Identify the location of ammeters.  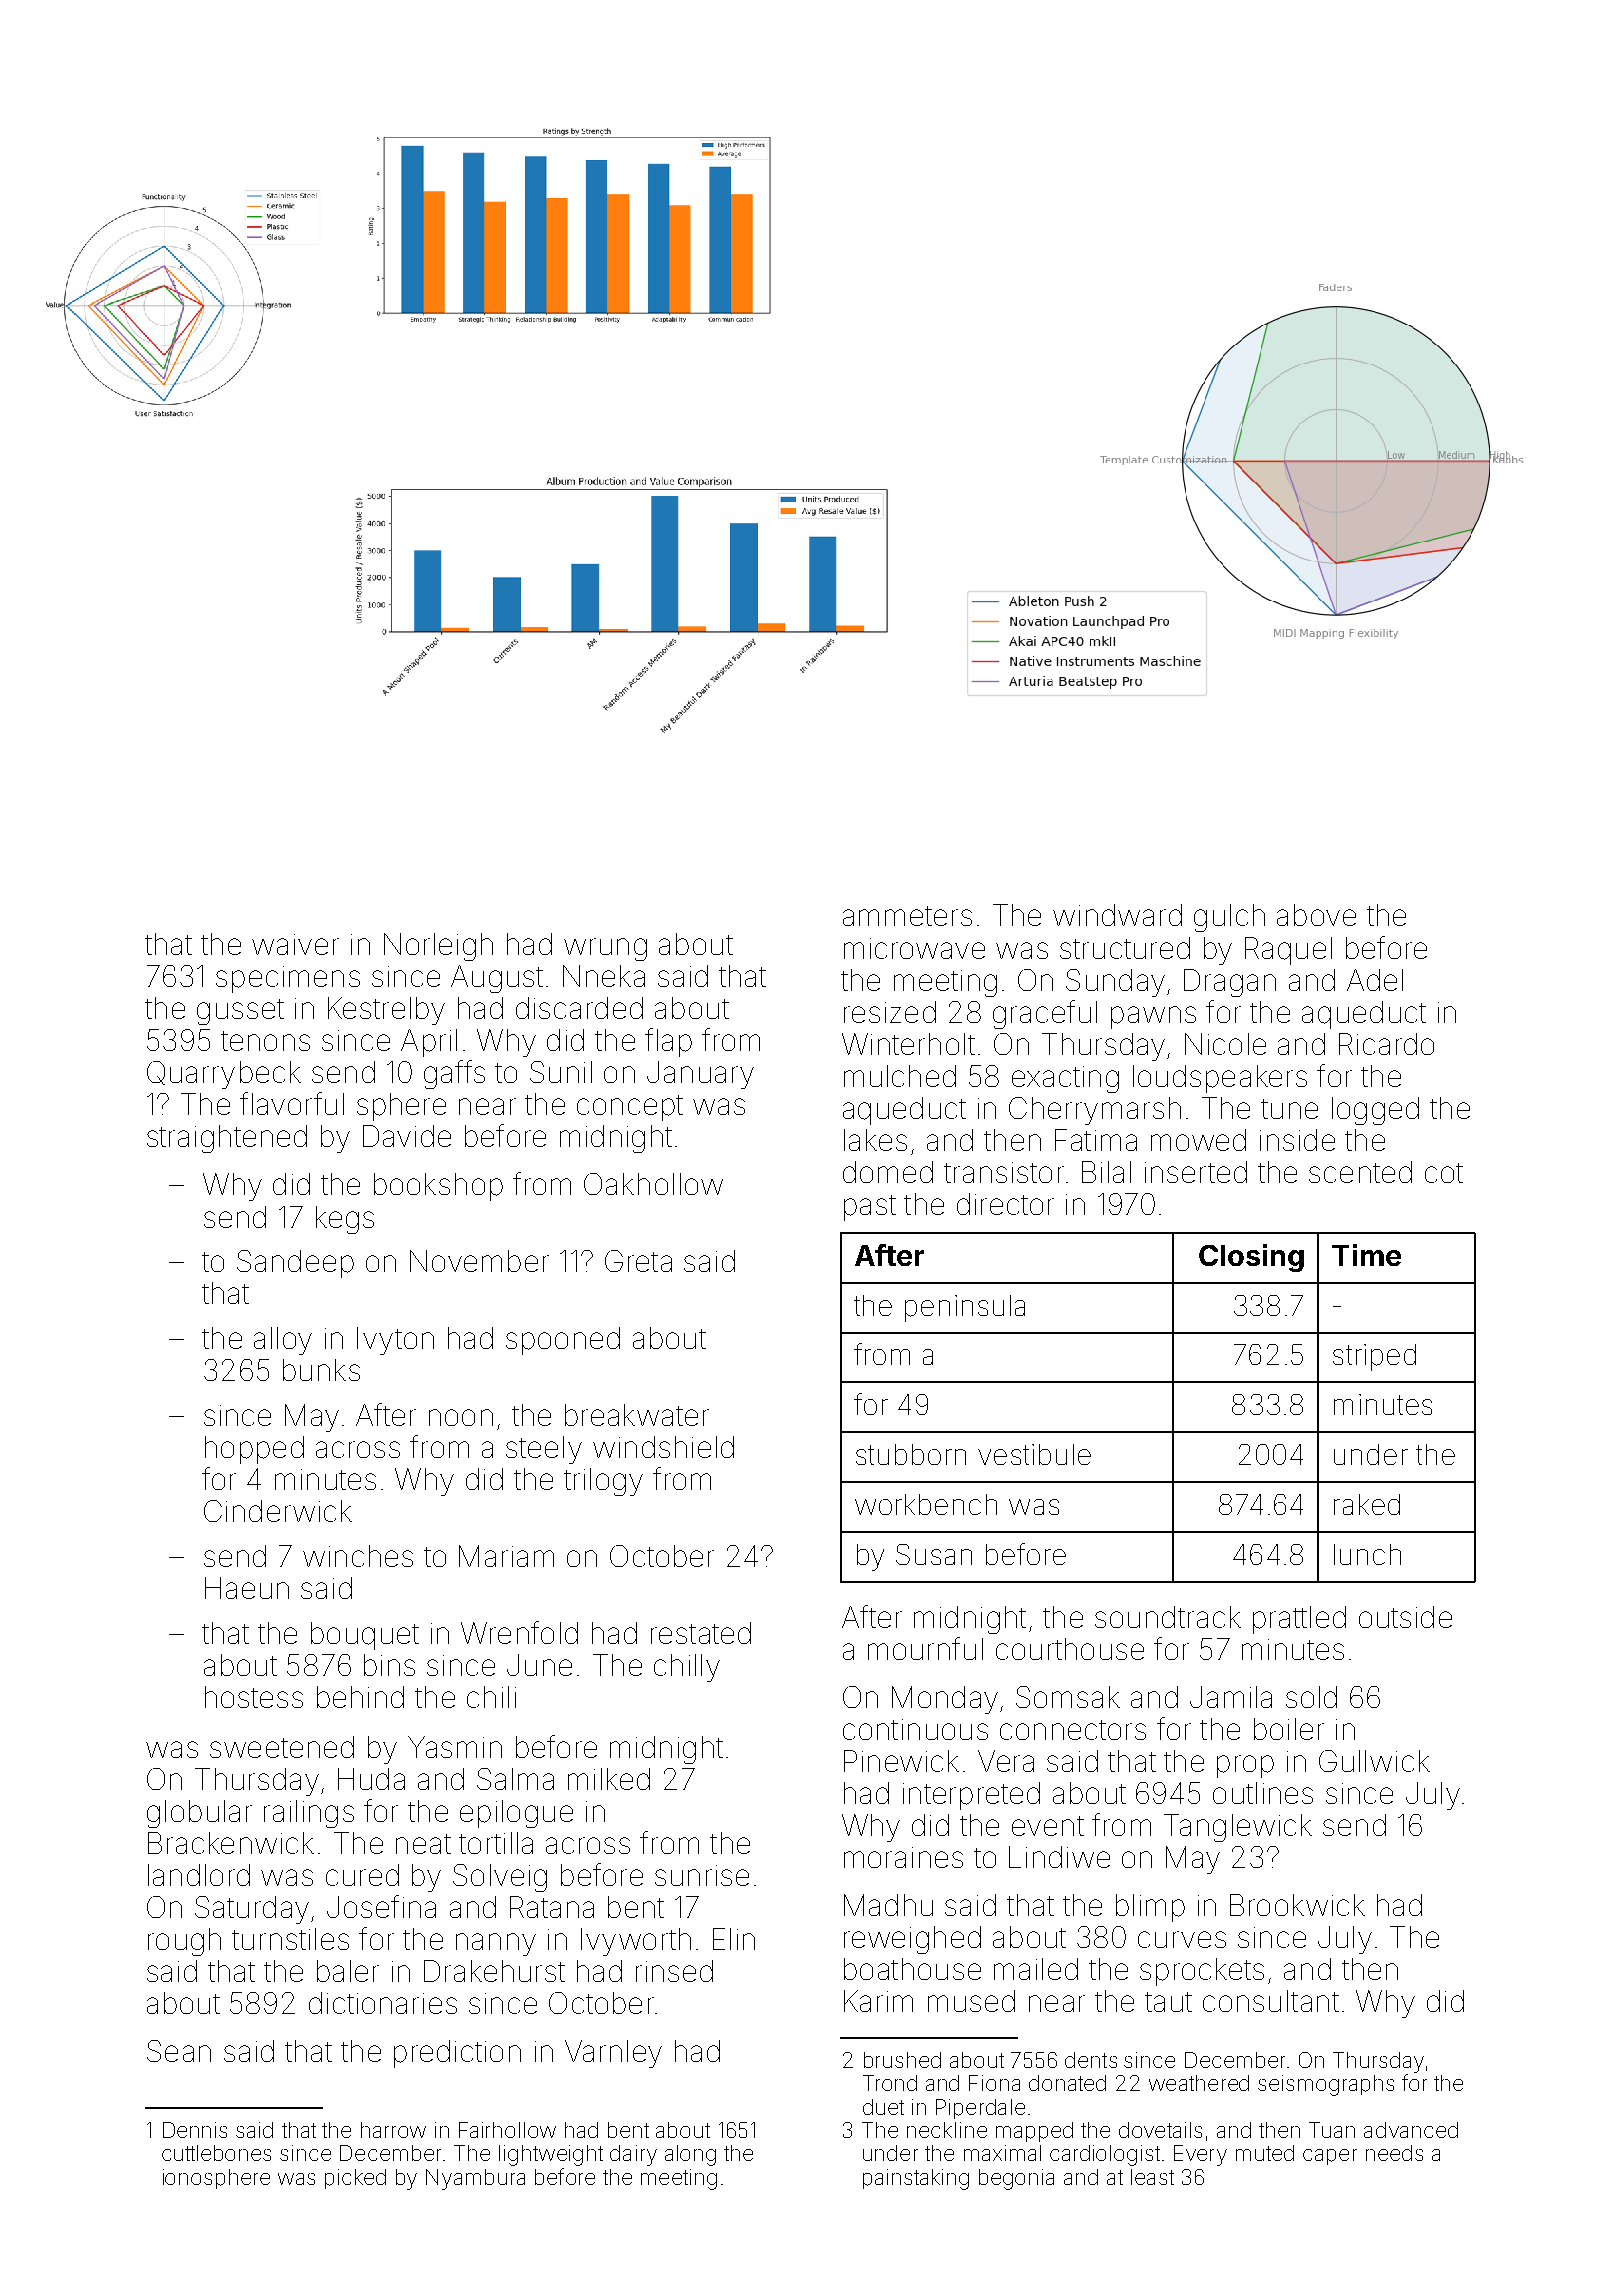
(907, 916).
